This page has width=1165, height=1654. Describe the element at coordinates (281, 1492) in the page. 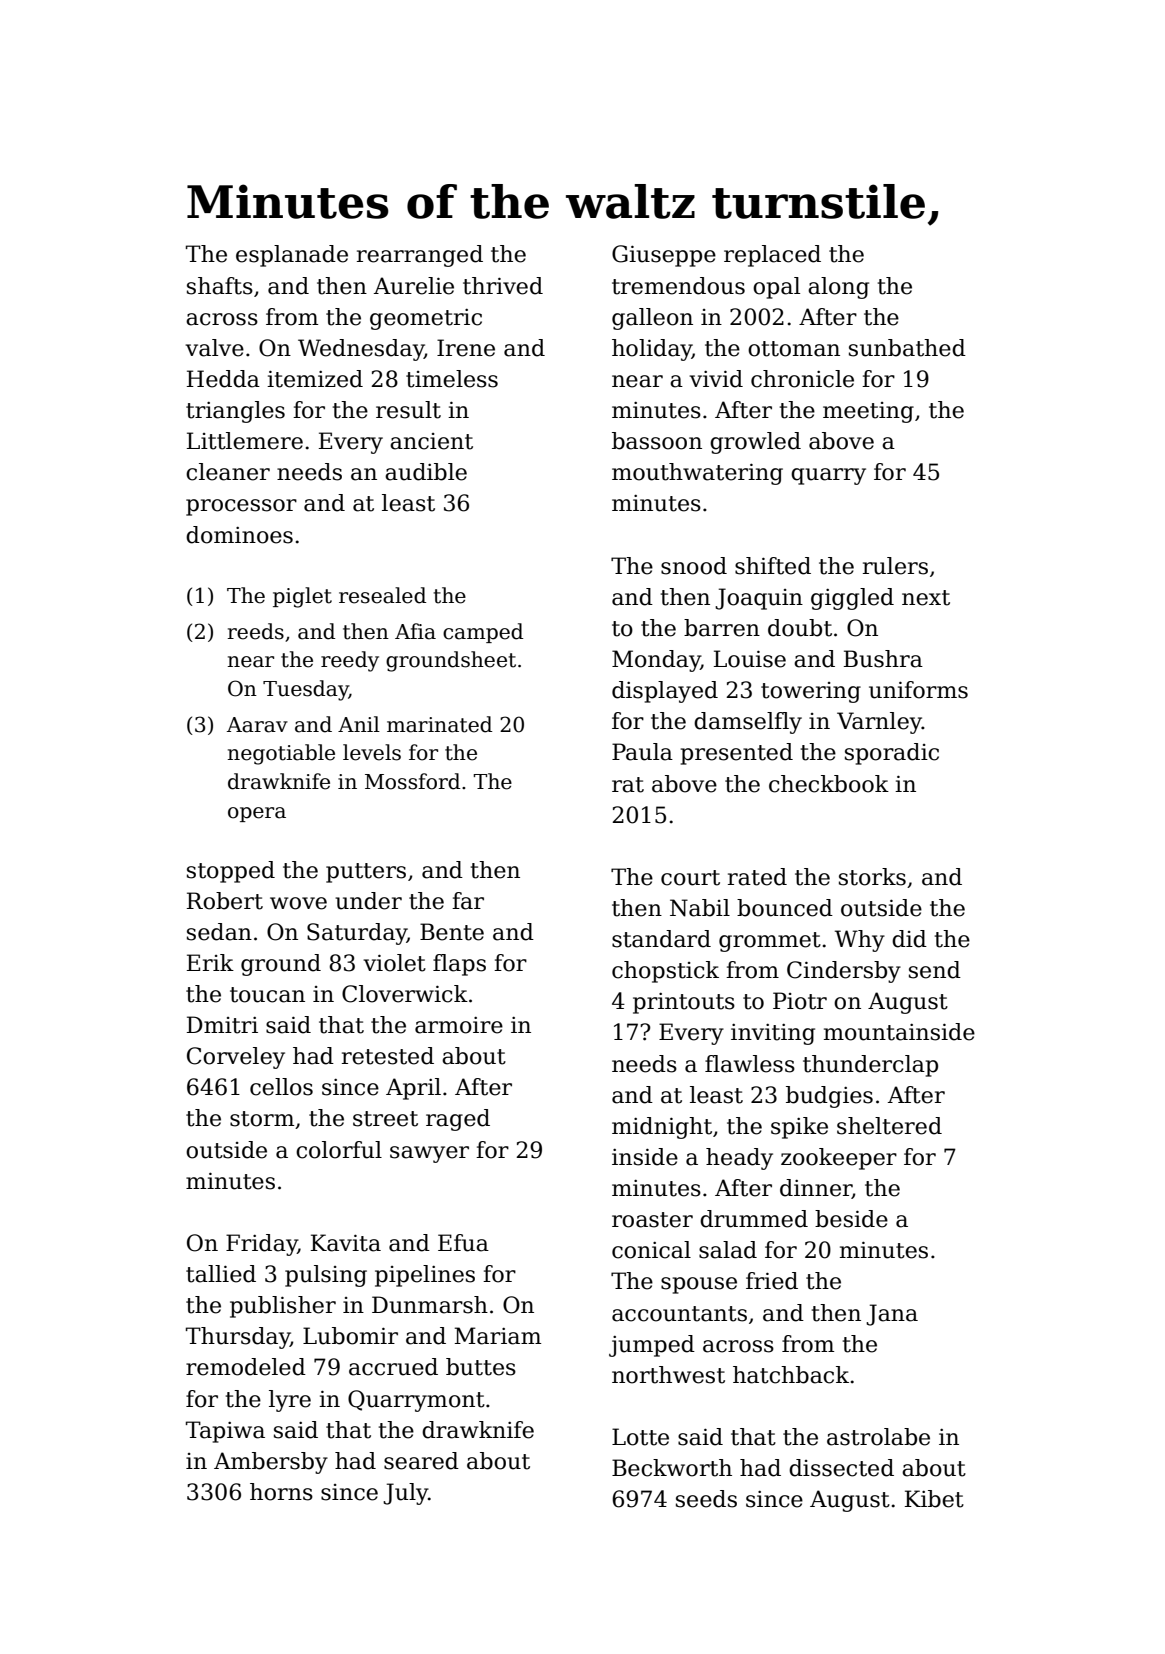

I see `horns` at that location.
